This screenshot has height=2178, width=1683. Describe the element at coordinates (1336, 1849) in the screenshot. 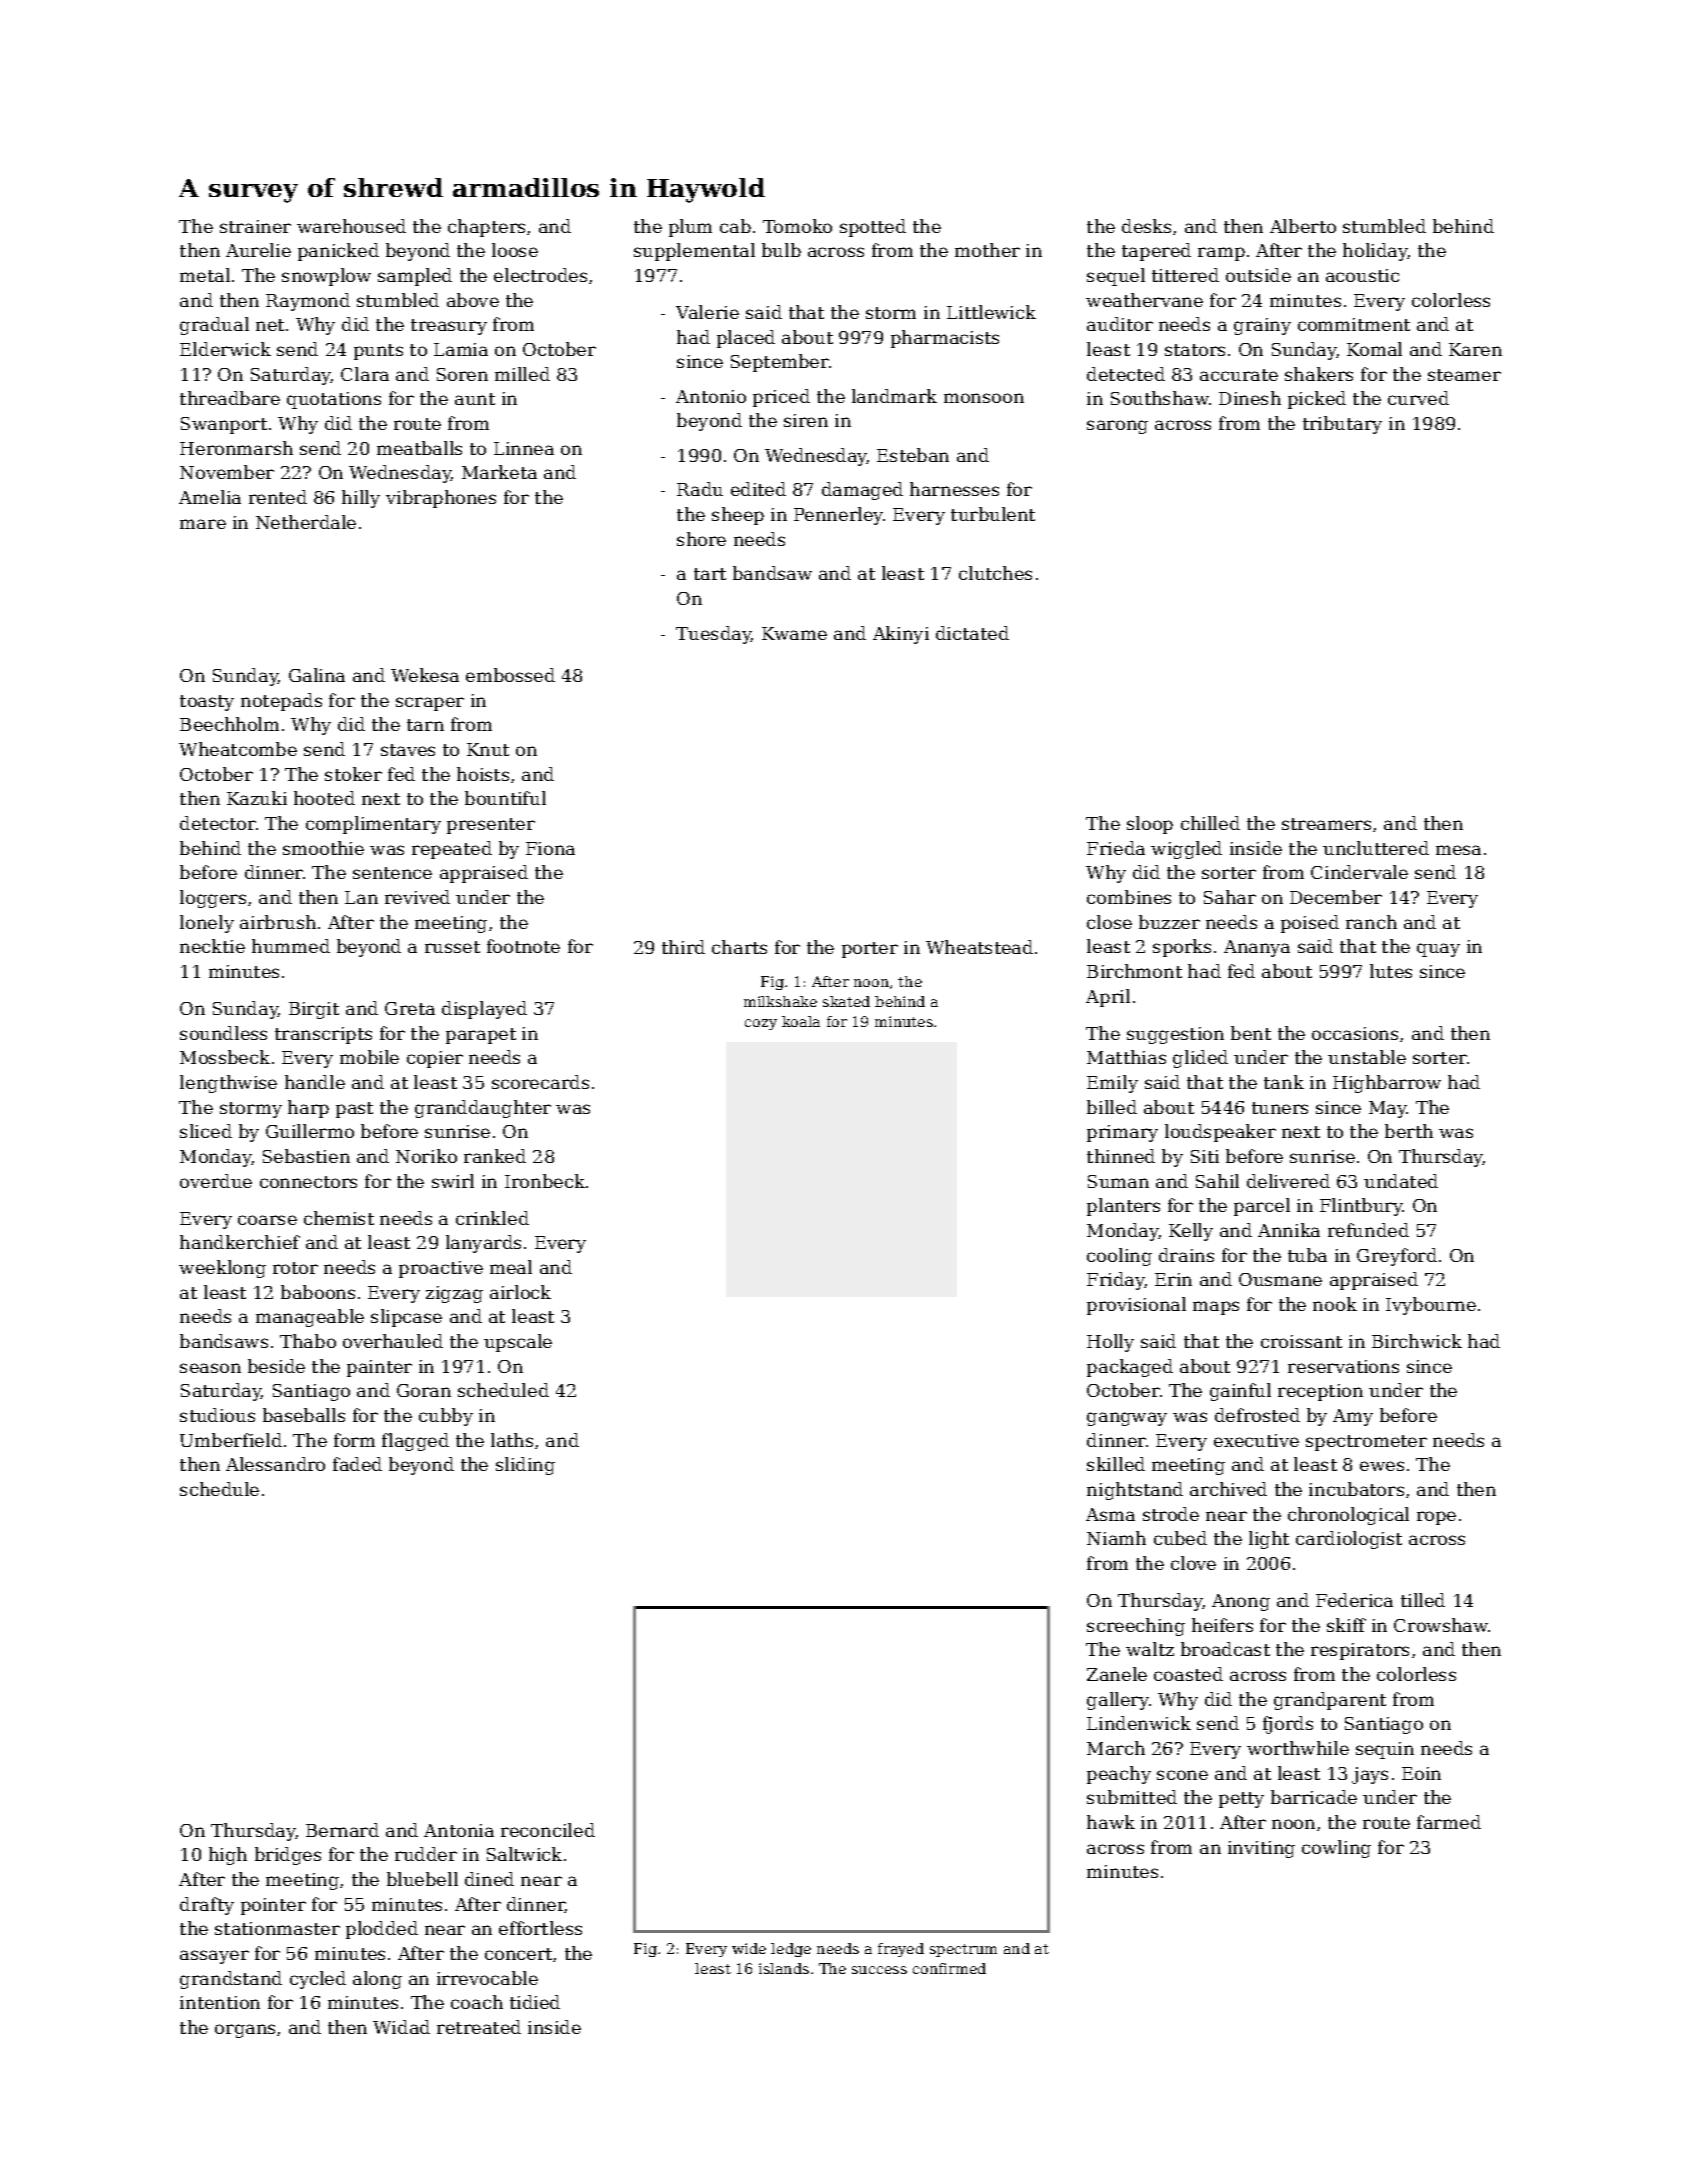

I see `cowling` at that location.
